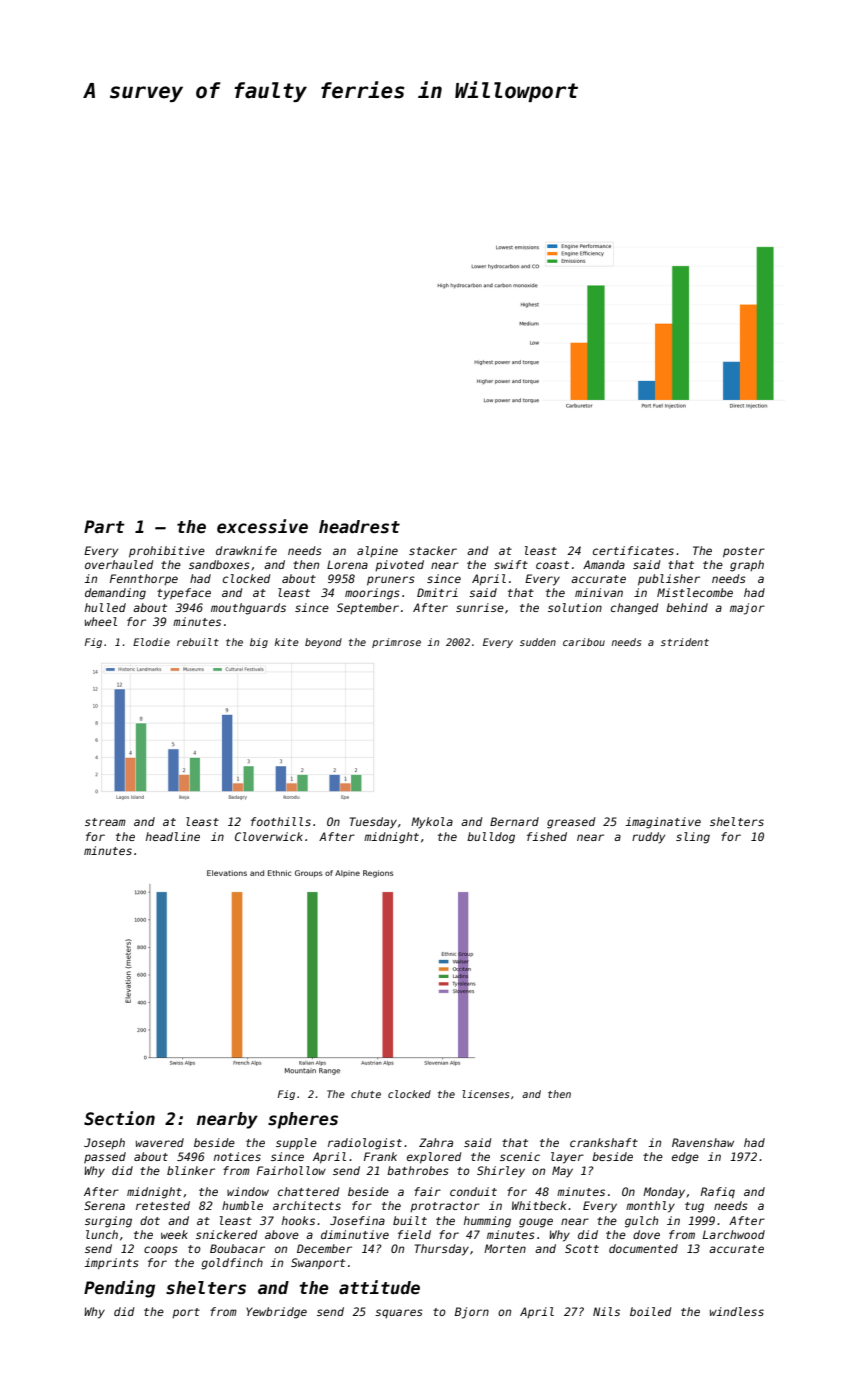  What do you see at coordinates (151, 642) in the screenshot?
I see `Elodie` at bounding box center [151, 642].
